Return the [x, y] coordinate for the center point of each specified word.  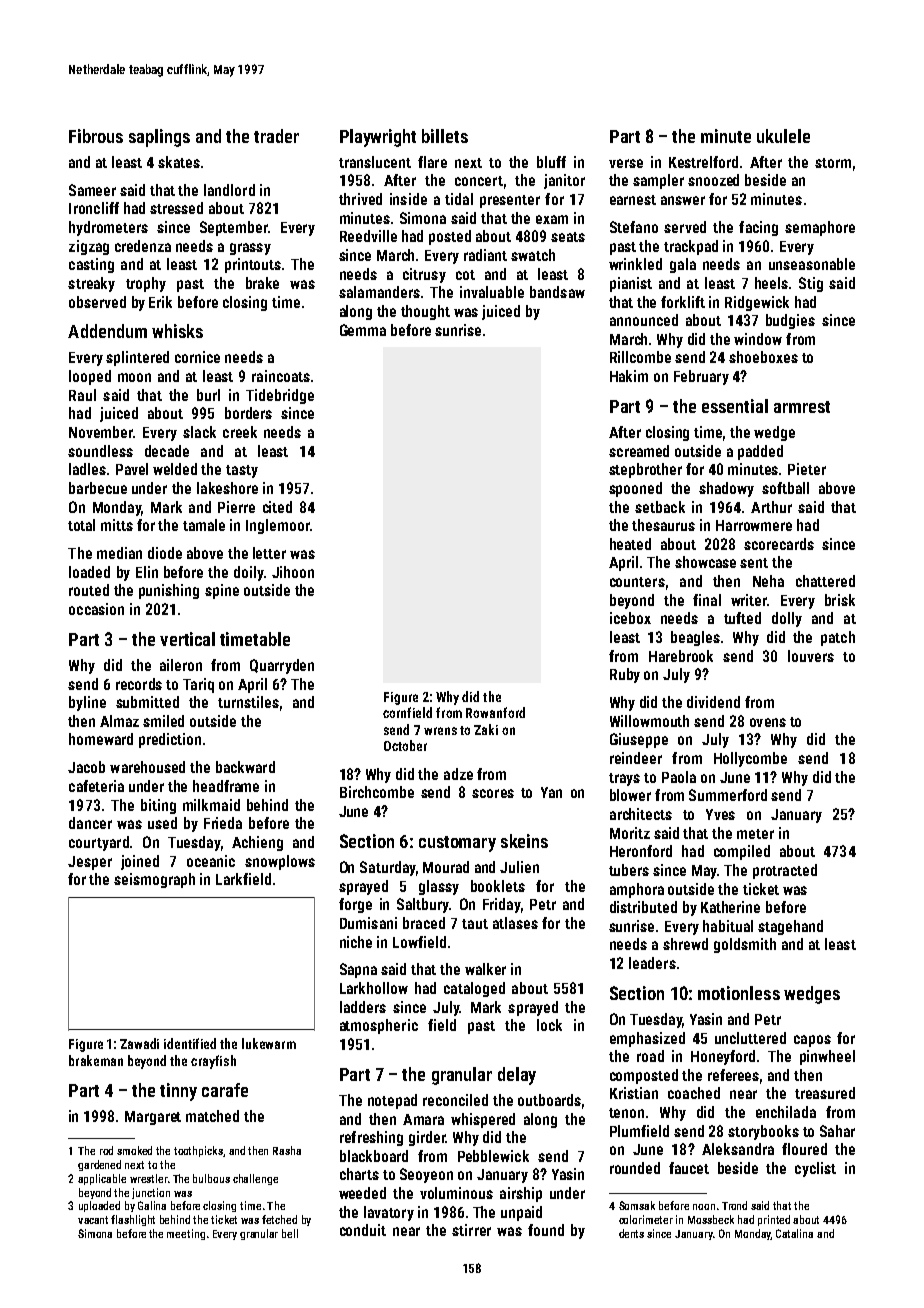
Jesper [90, 863]
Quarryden [282, 666]
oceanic [211, 861]
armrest [802, 407]
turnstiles [248, 702]
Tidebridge [280, 396]
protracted [785, 871]
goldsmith [745, 945]
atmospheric [379, 1026]
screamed [639, 451]
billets [445, 136]
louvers [811, 656]
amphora [637, 890]
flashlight [133, 1220]
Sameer [92, 190]
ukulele [783, 136]
